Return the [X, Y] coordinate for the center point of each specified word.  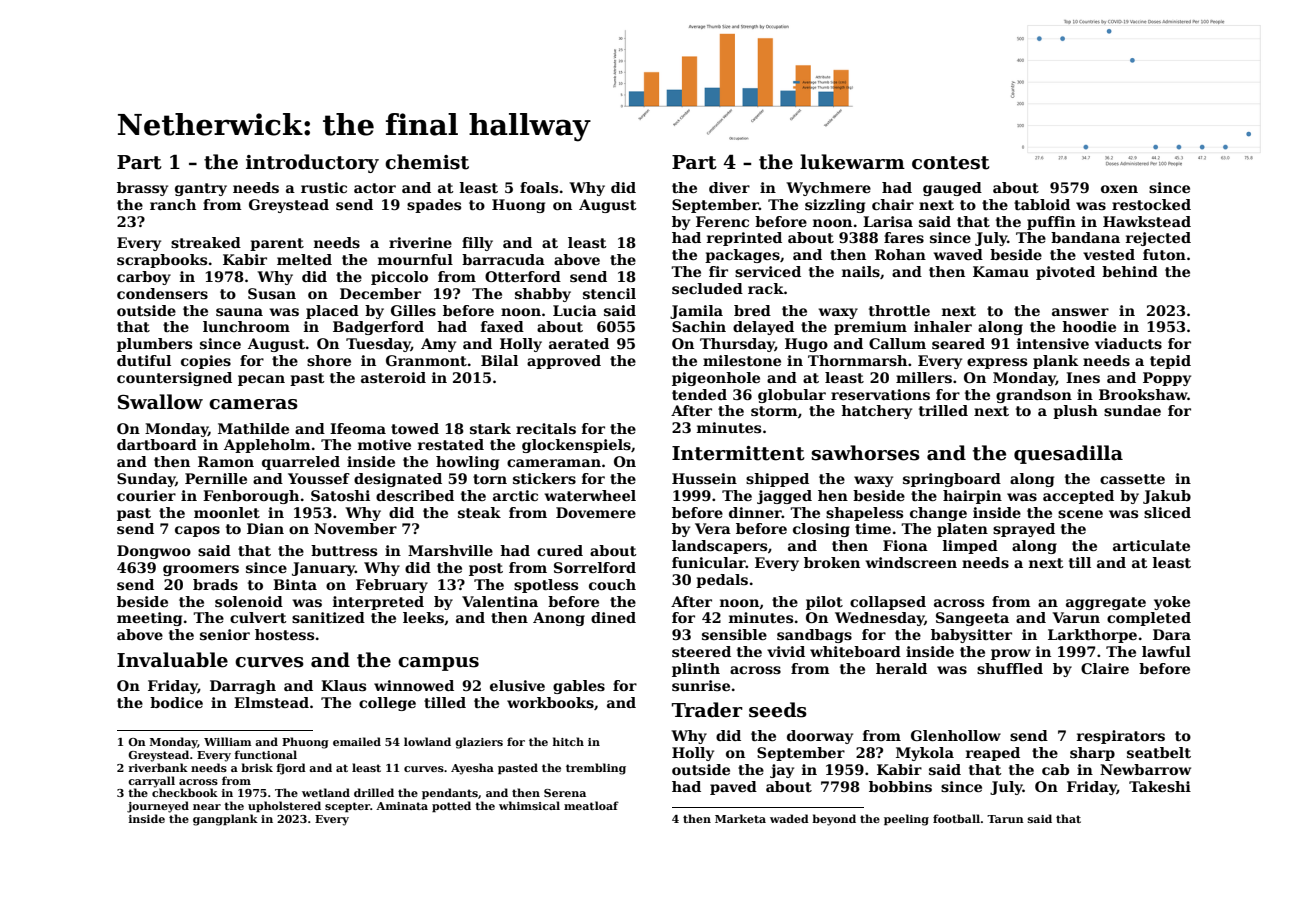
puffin [1051, 223]
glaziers [479, 743]
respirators [1121, 737]
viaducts [1128, 343]
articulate [1151, 545]
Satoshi [340, 495]
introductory [312, 163]
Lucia [575, 310]
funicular [709, 562]
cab [1055, 769]
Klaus [343, 685]
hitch [568, 741]
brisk [257, 767]
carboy [144, 278]
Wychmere [828, 189]
